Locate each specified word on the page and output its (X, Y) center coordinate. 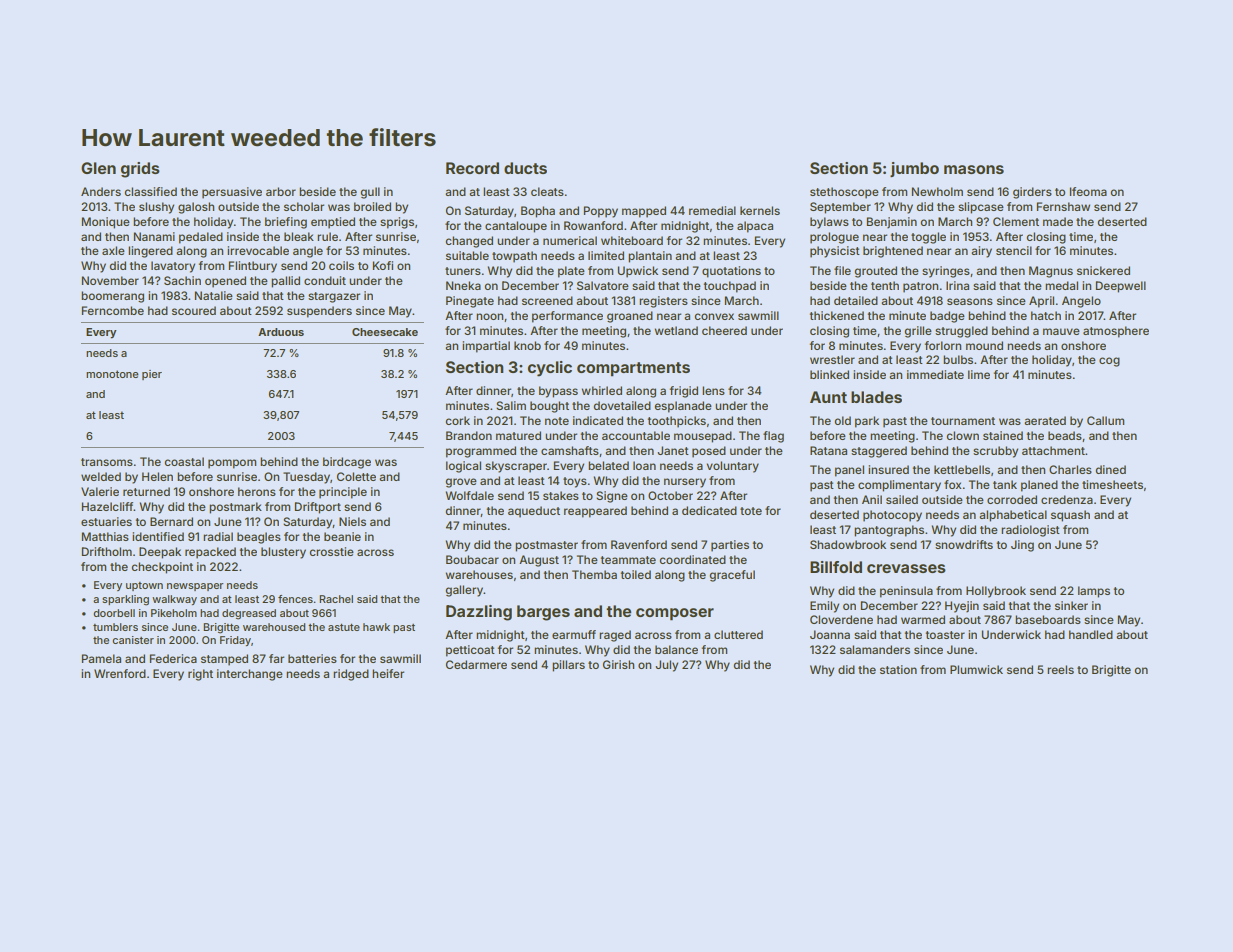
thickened (837, 315)
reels (1060, 669)
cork (457, 420)
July (666, 666)
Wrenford (120, 673)
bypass (558, 392)
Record (472, 168)
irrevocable (258, 250)
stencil (1014, 250)
